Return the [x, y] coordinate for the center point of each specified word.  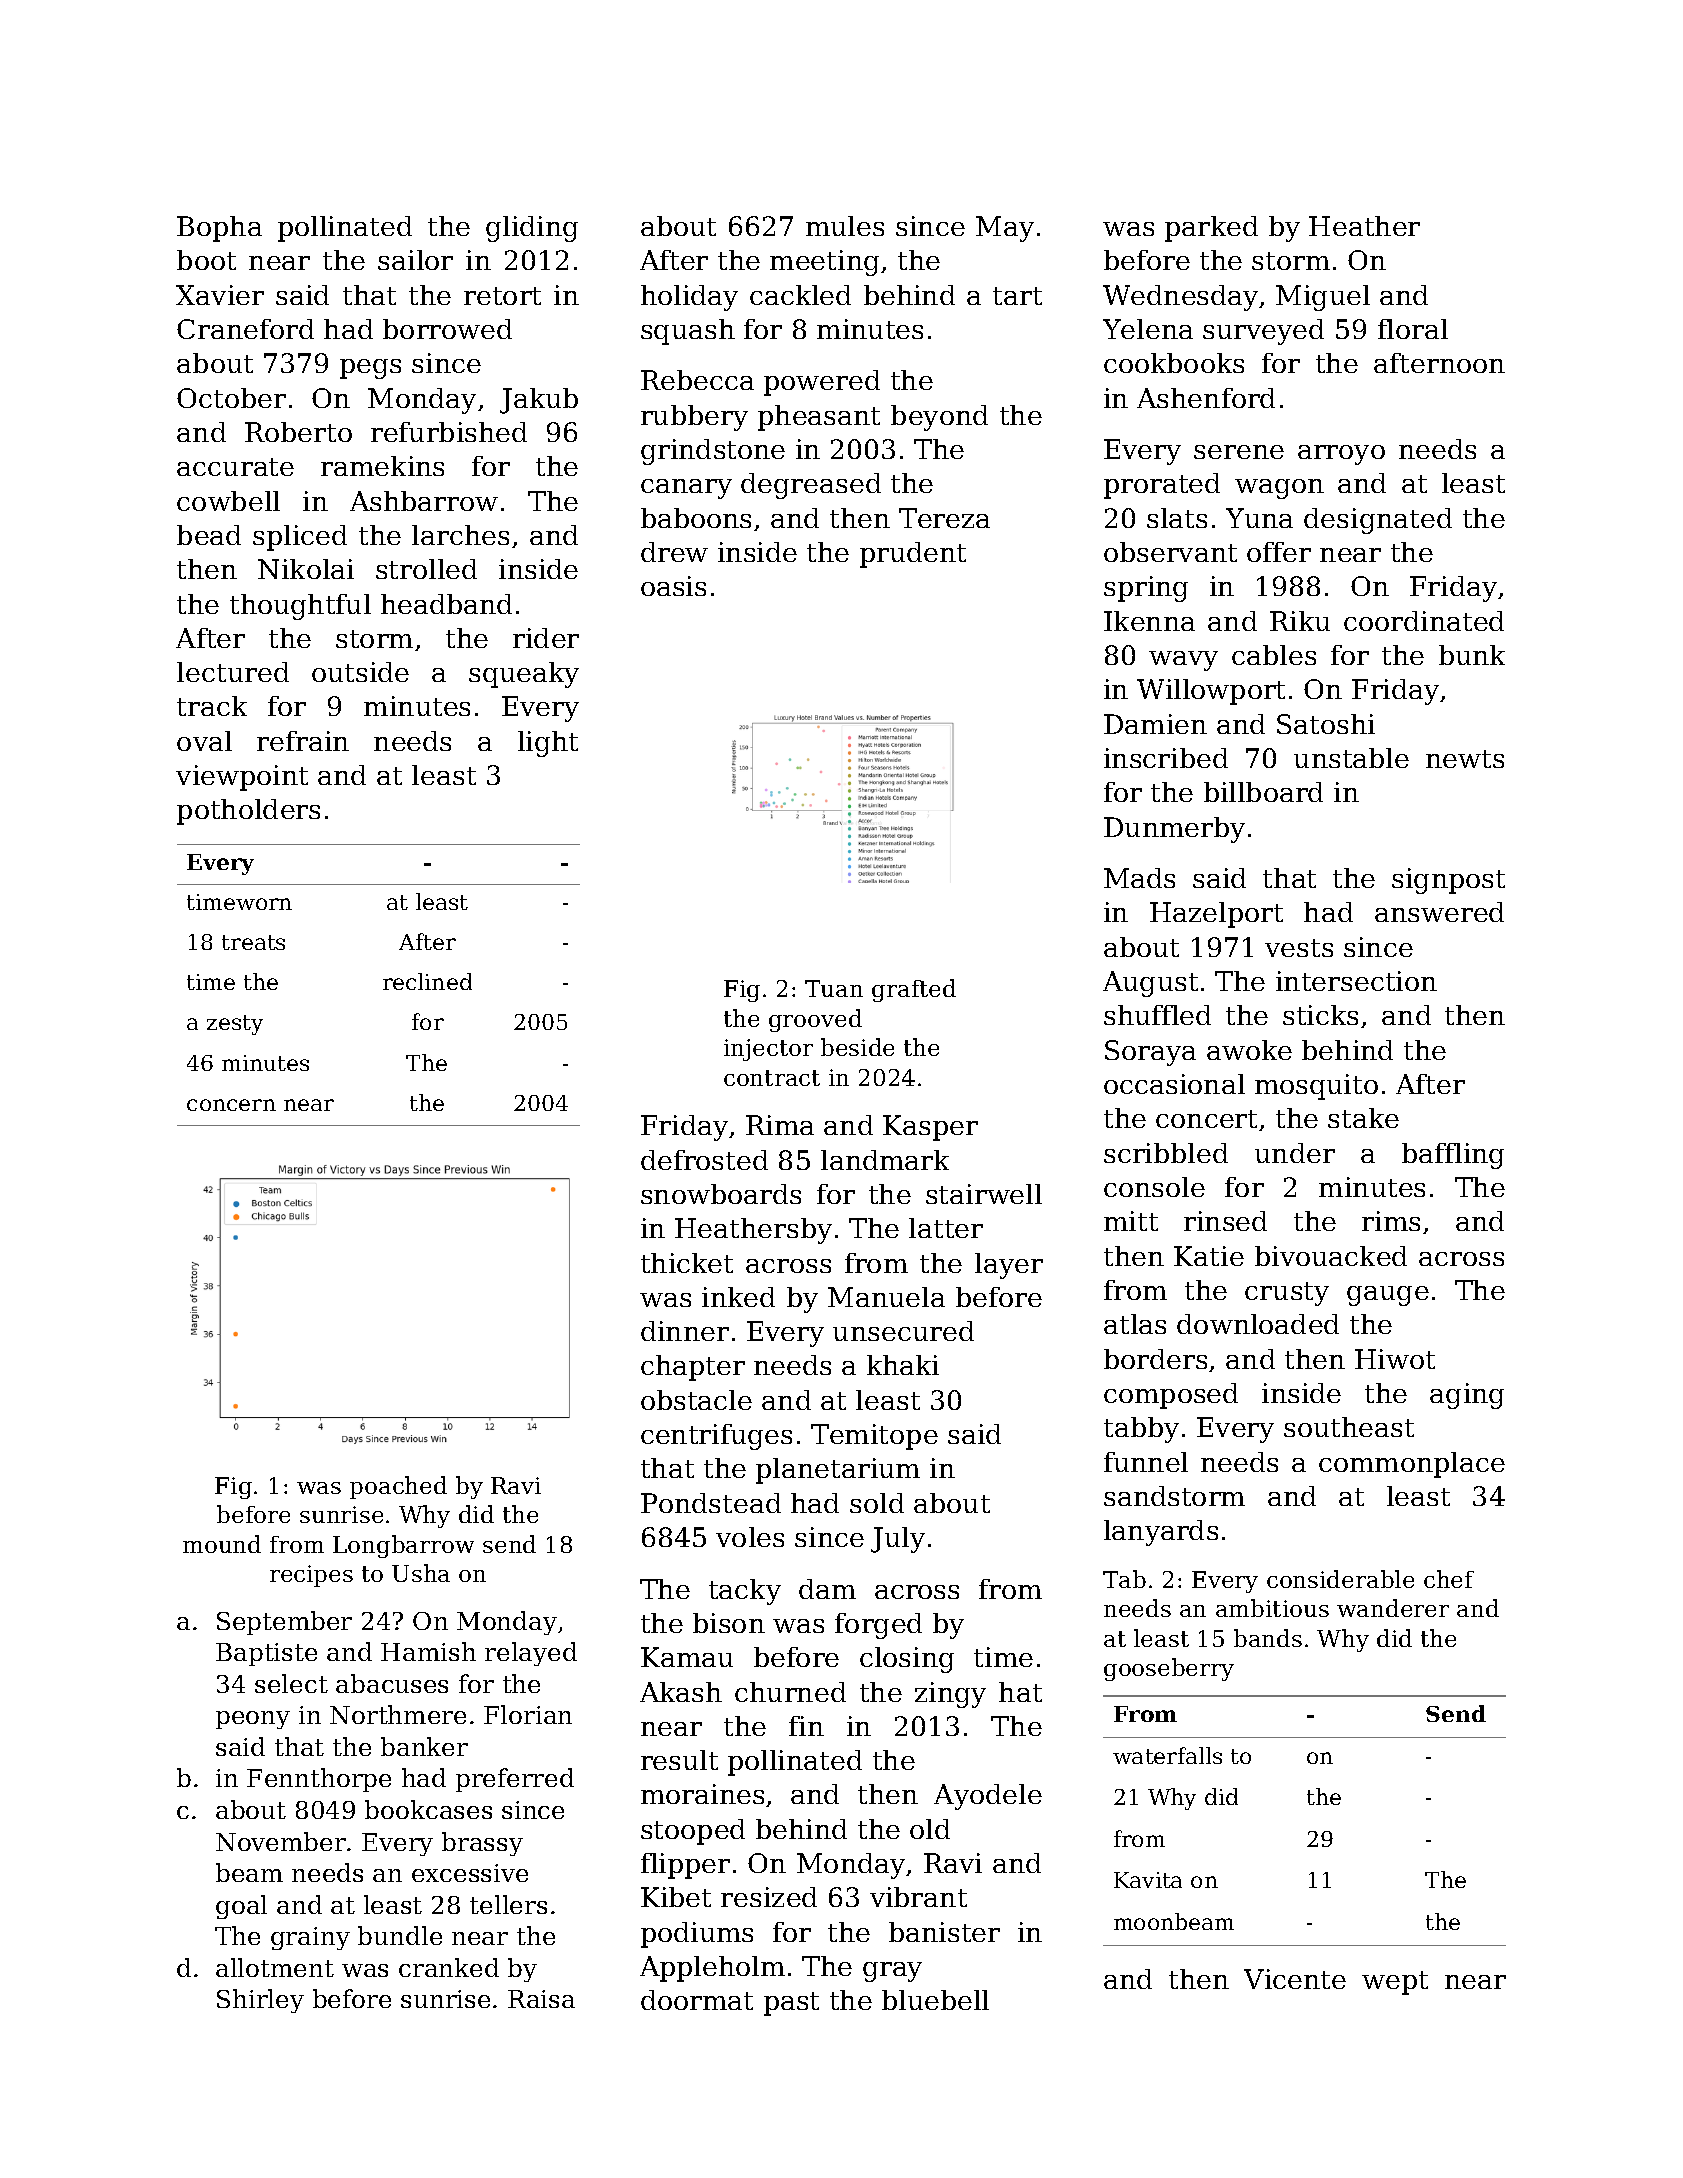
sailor [415, 260]
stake [1363, 1118]
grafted [914, 990]
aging [1467, 1396]
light [548, 744]
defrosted [704, 1160]
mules [845, 226]
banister [944, 1932]
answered [1439, 912]
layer [1009, 1266]
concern [231, 1105]
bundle [400, 1935]
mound [222, 1544]
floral [1413, 329]
